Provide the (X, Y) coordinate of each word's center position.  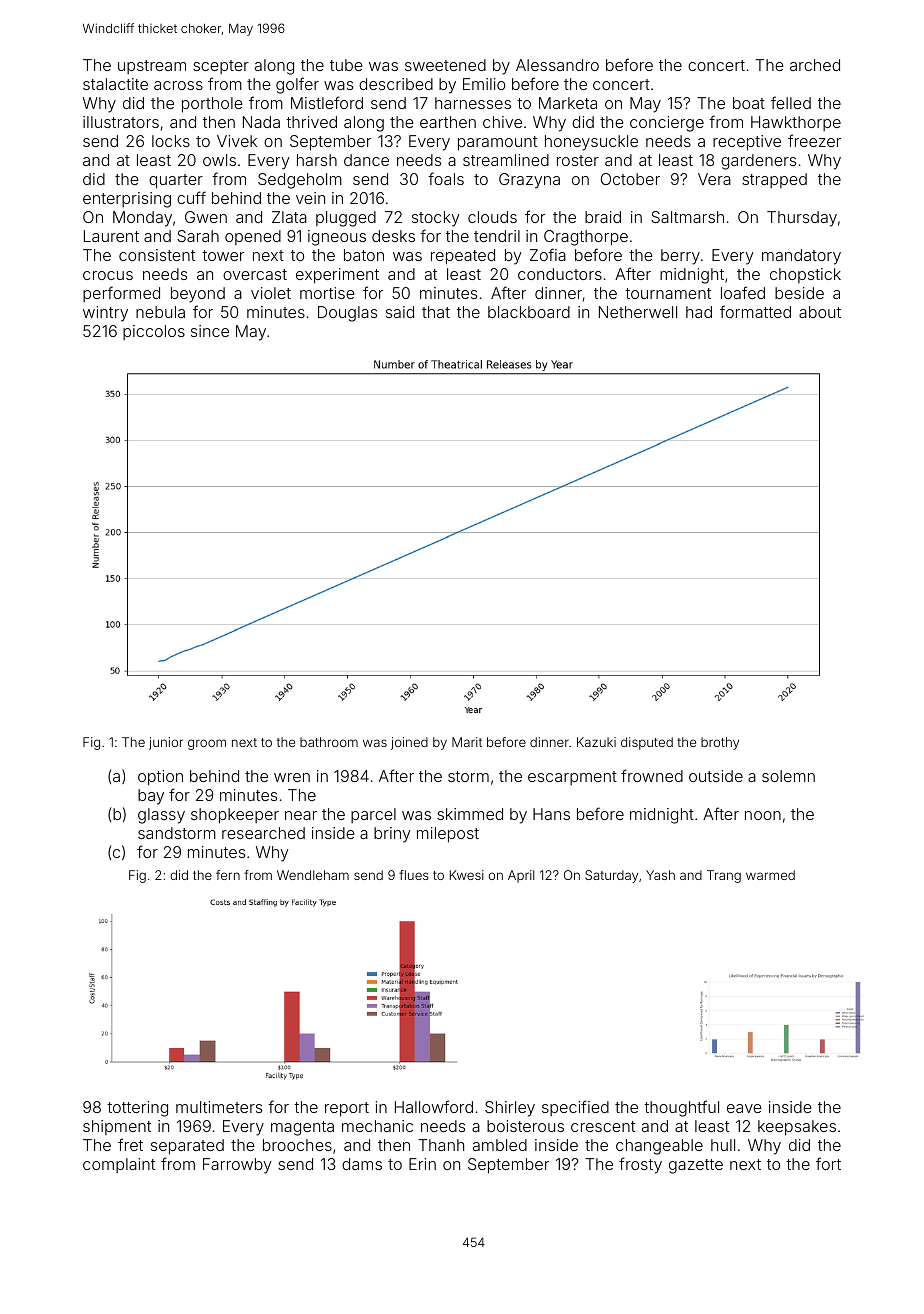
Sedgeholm (300, 181)
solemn (788, 776)
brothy (720, 743)
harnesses (473, 103)
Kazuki (596, 742)
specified (575, 1108)
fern (228, 875)
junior (166, 743)
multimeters (219, 1107)
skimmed (470, 814)
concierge (667, 124)
